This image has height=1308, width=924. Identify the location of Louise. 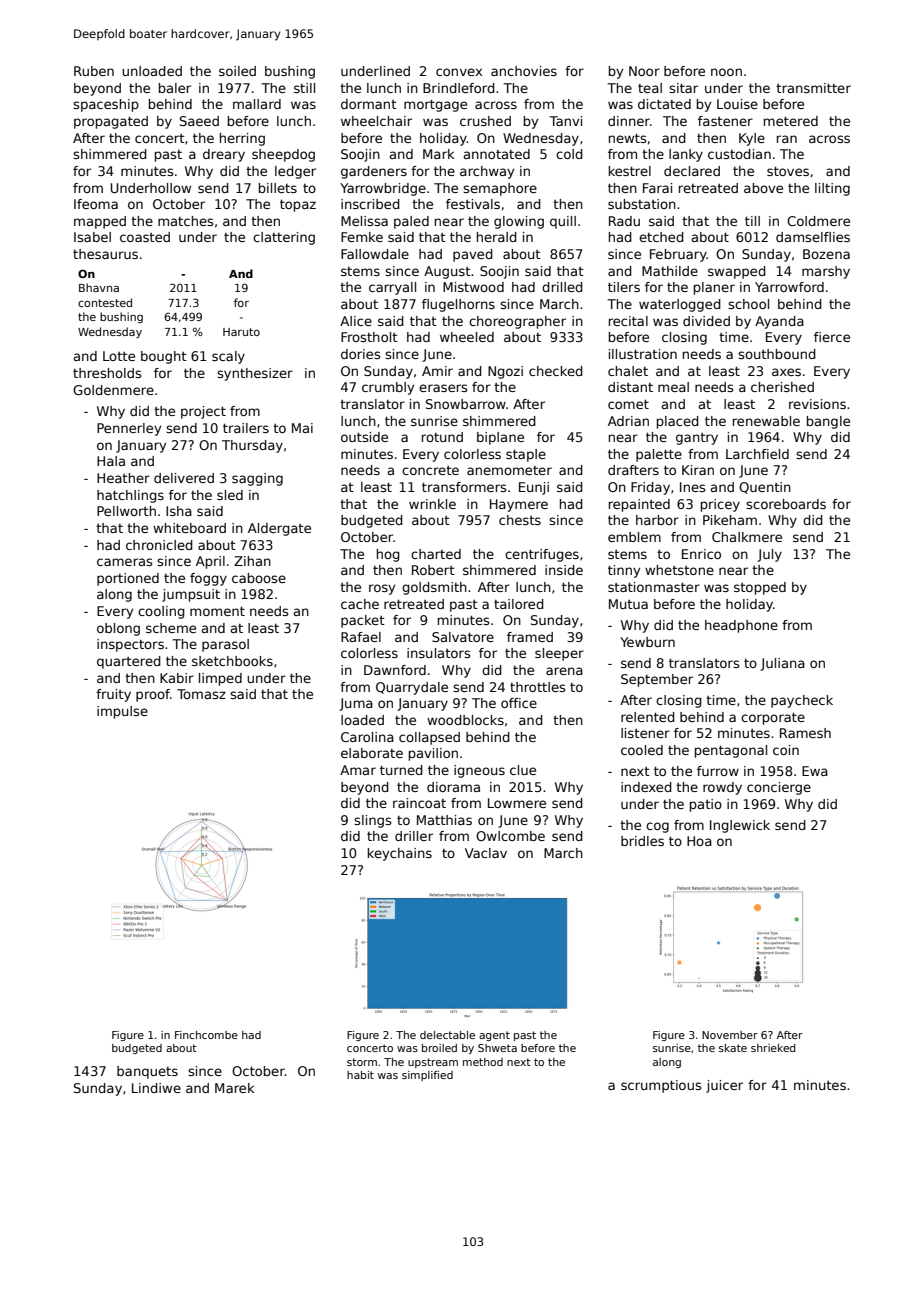
(737, 104).
